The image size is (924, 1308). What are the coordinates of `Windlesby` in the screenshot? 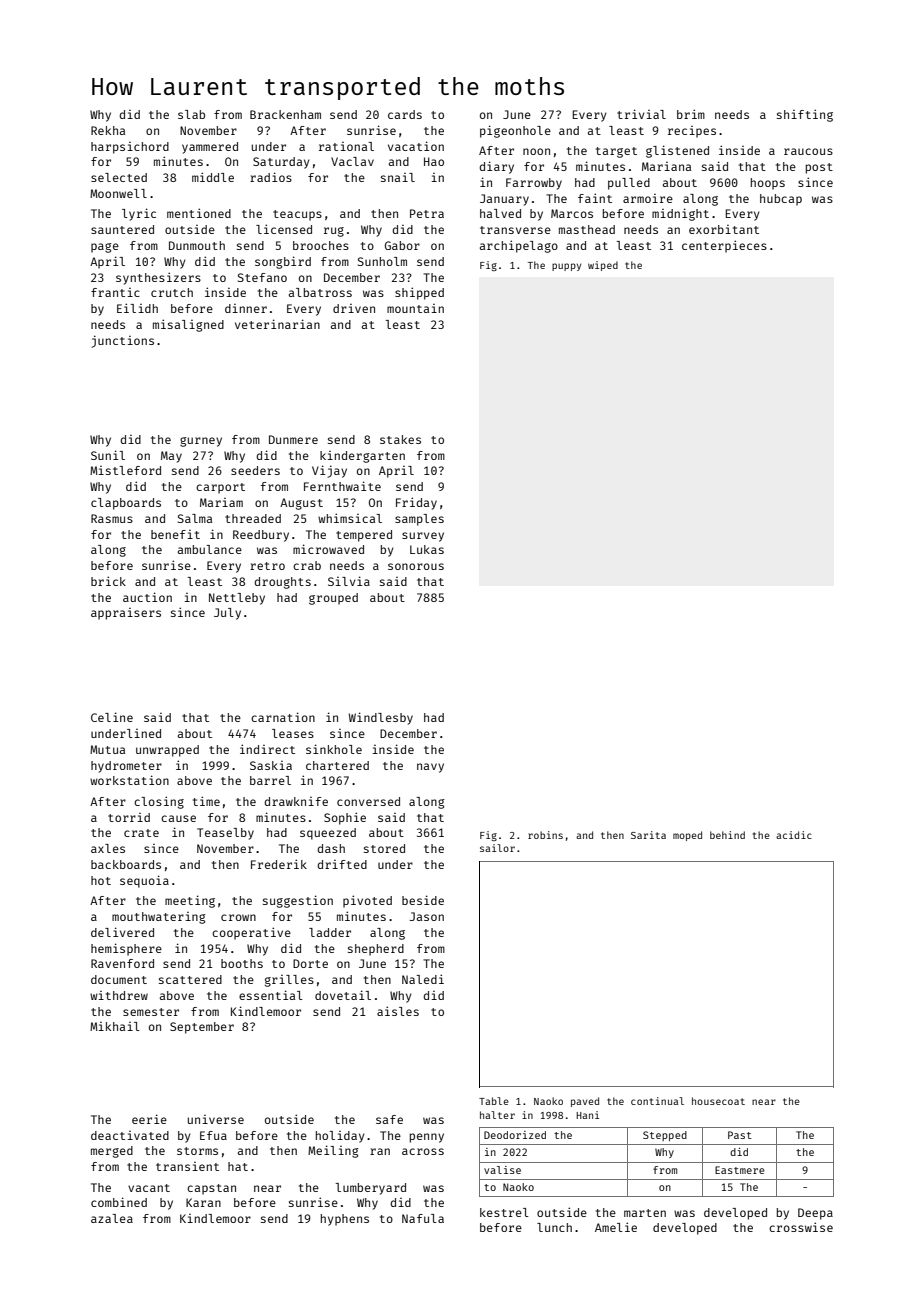 It's located at (381, 718).
